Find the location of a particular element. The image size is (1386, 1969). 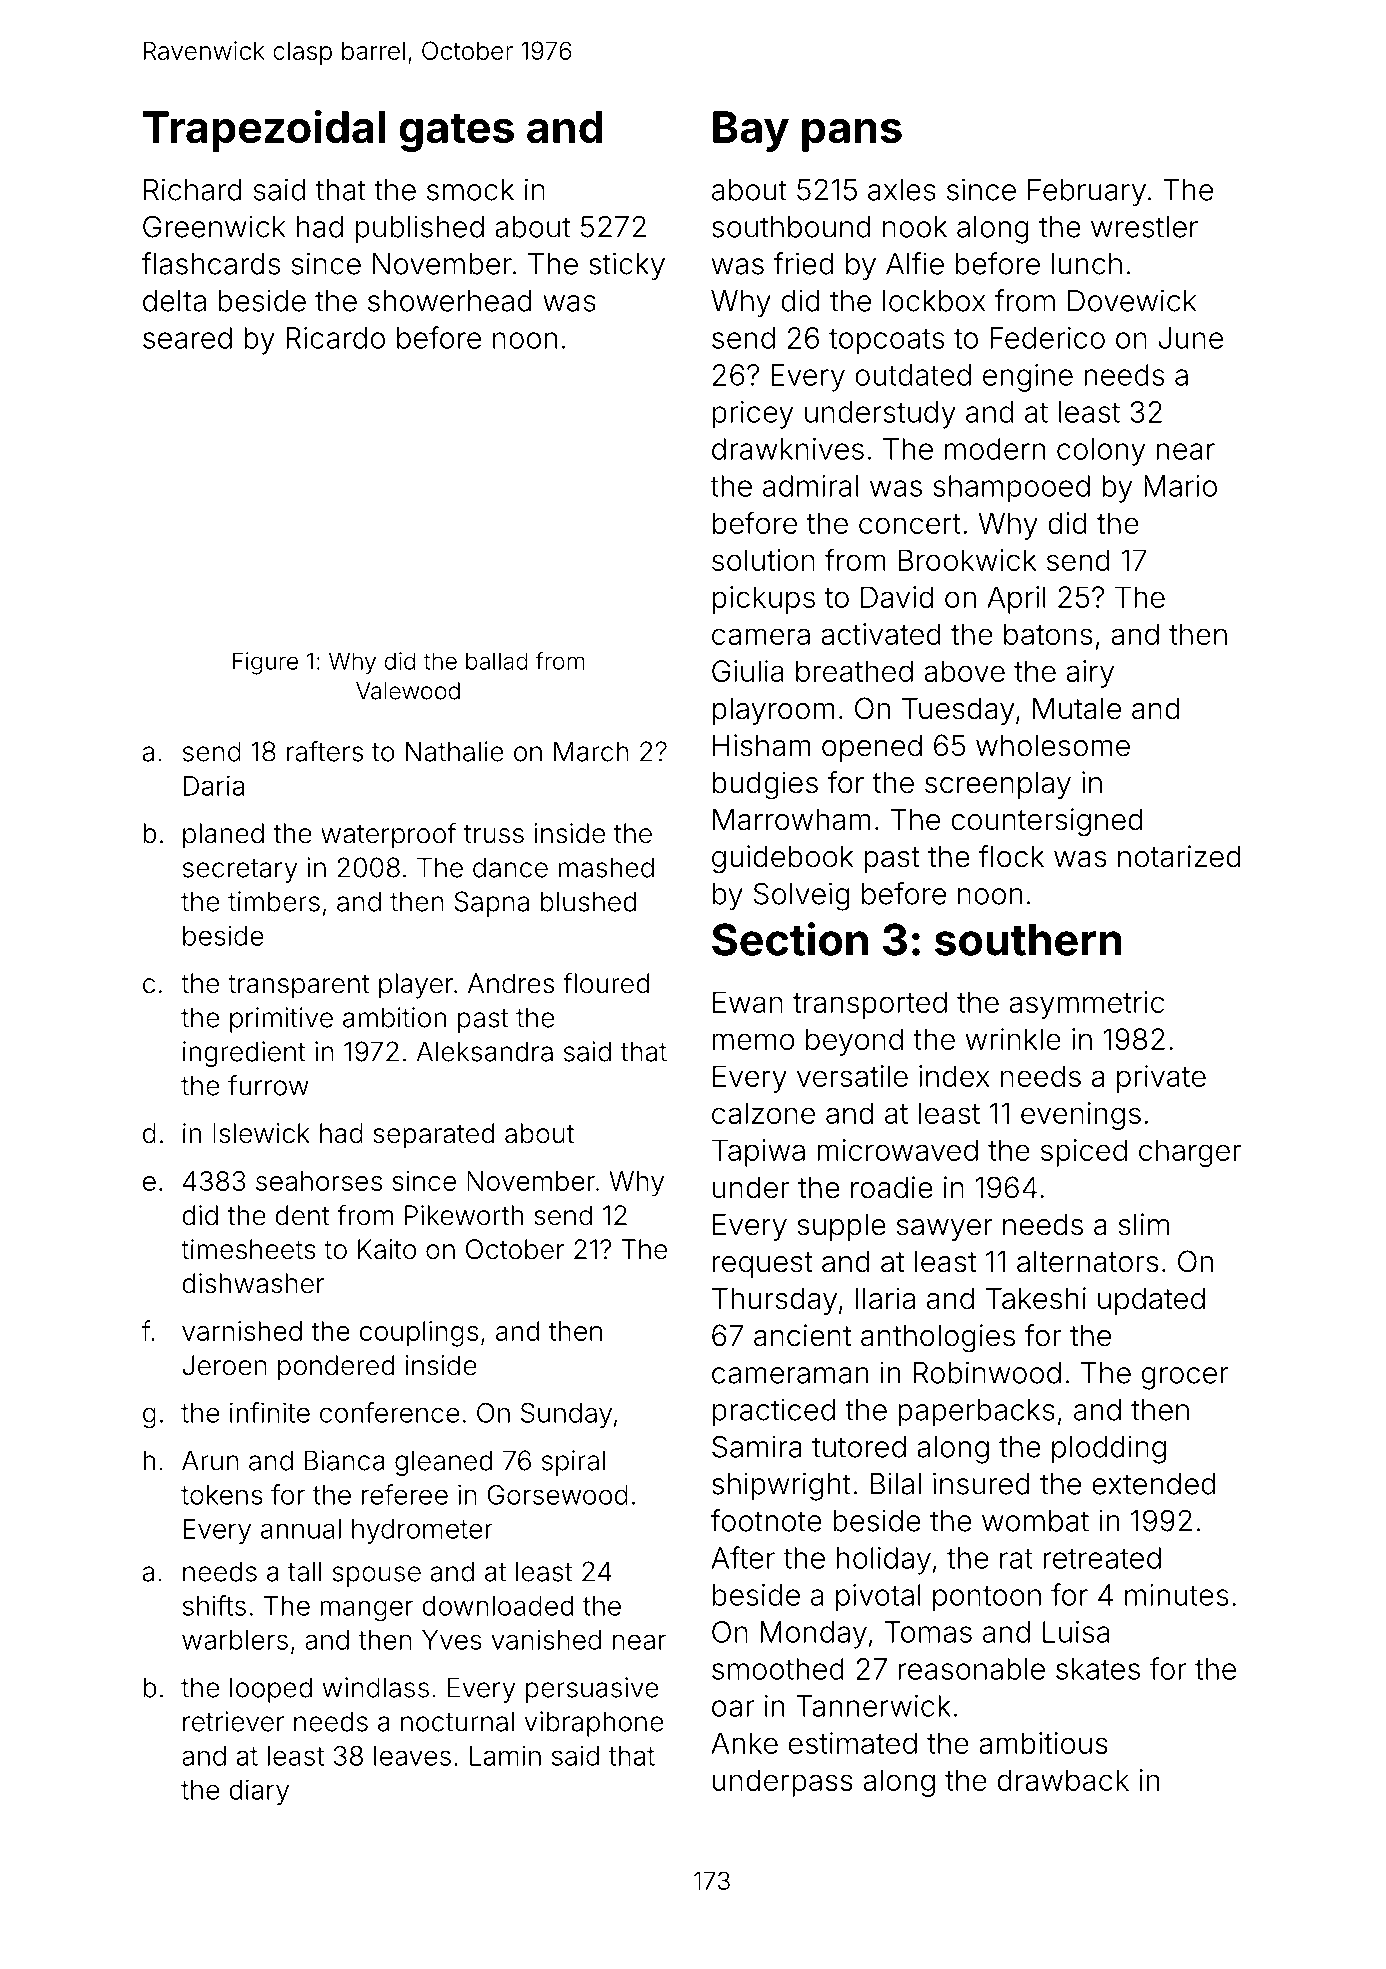

waterproof is located at coordinates (388, 835).
